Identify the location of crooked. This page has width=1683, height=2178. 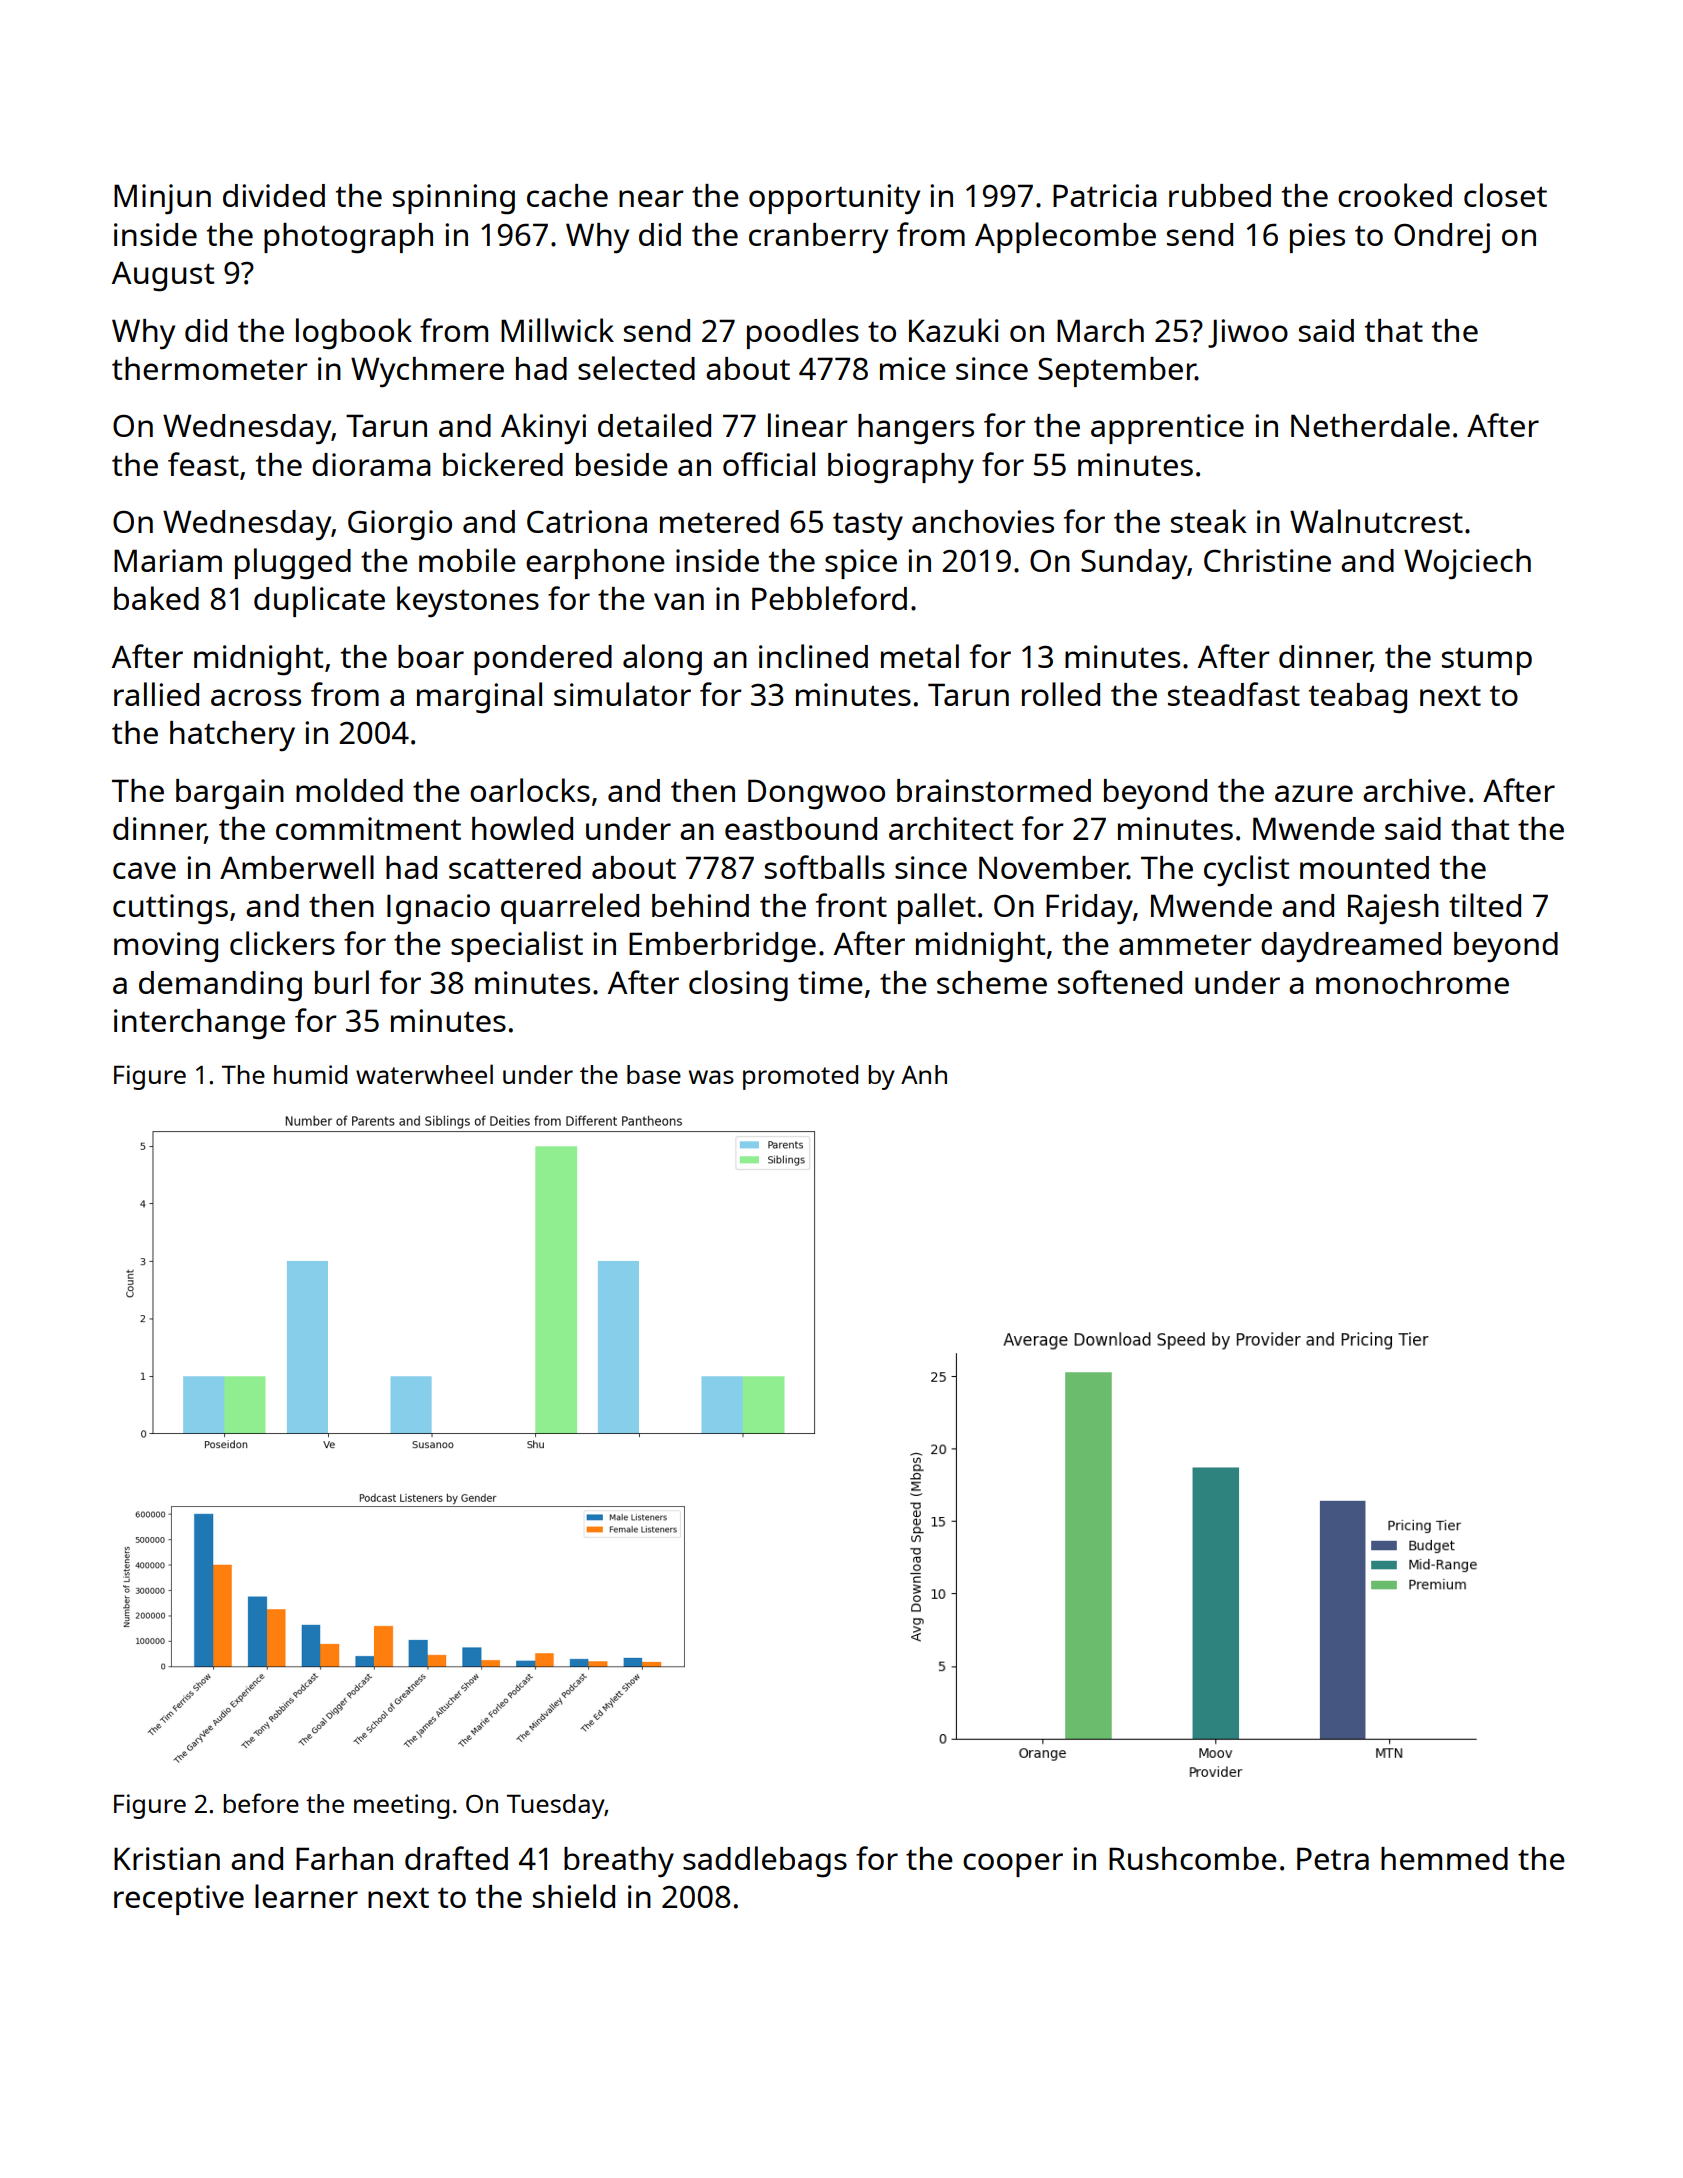
(1395, 195).
